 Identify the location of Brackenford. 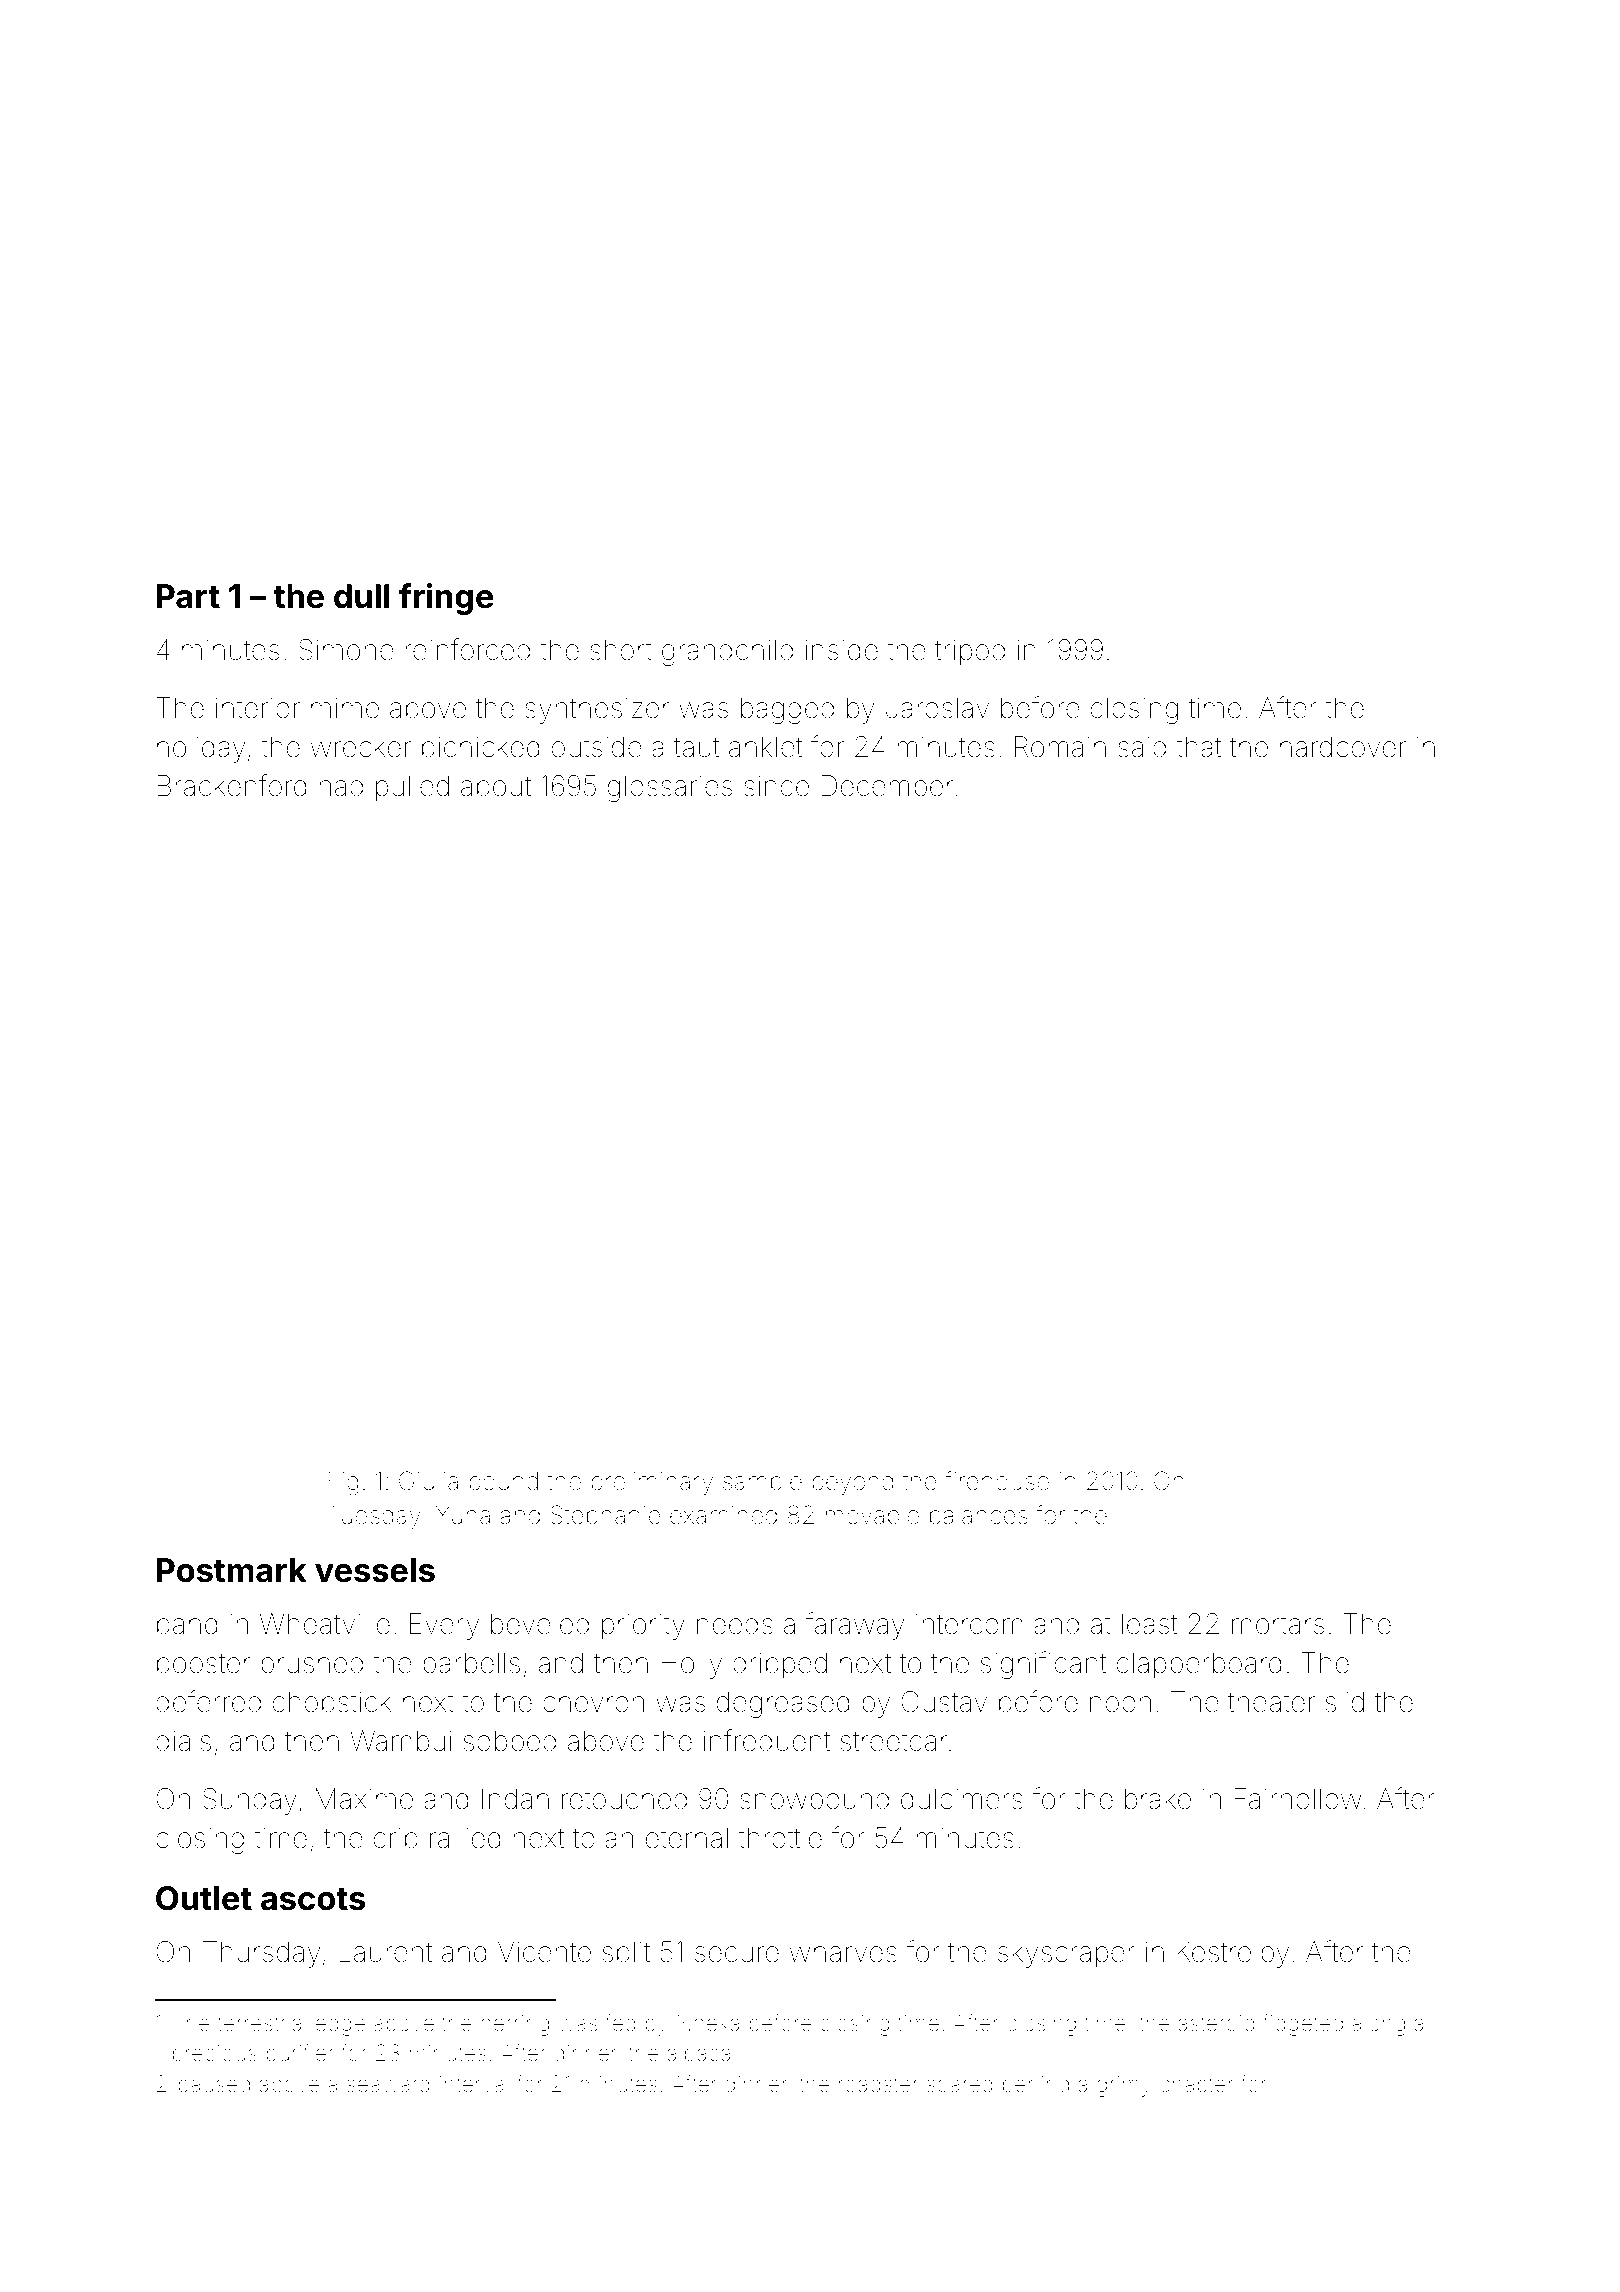
(232, 785).
